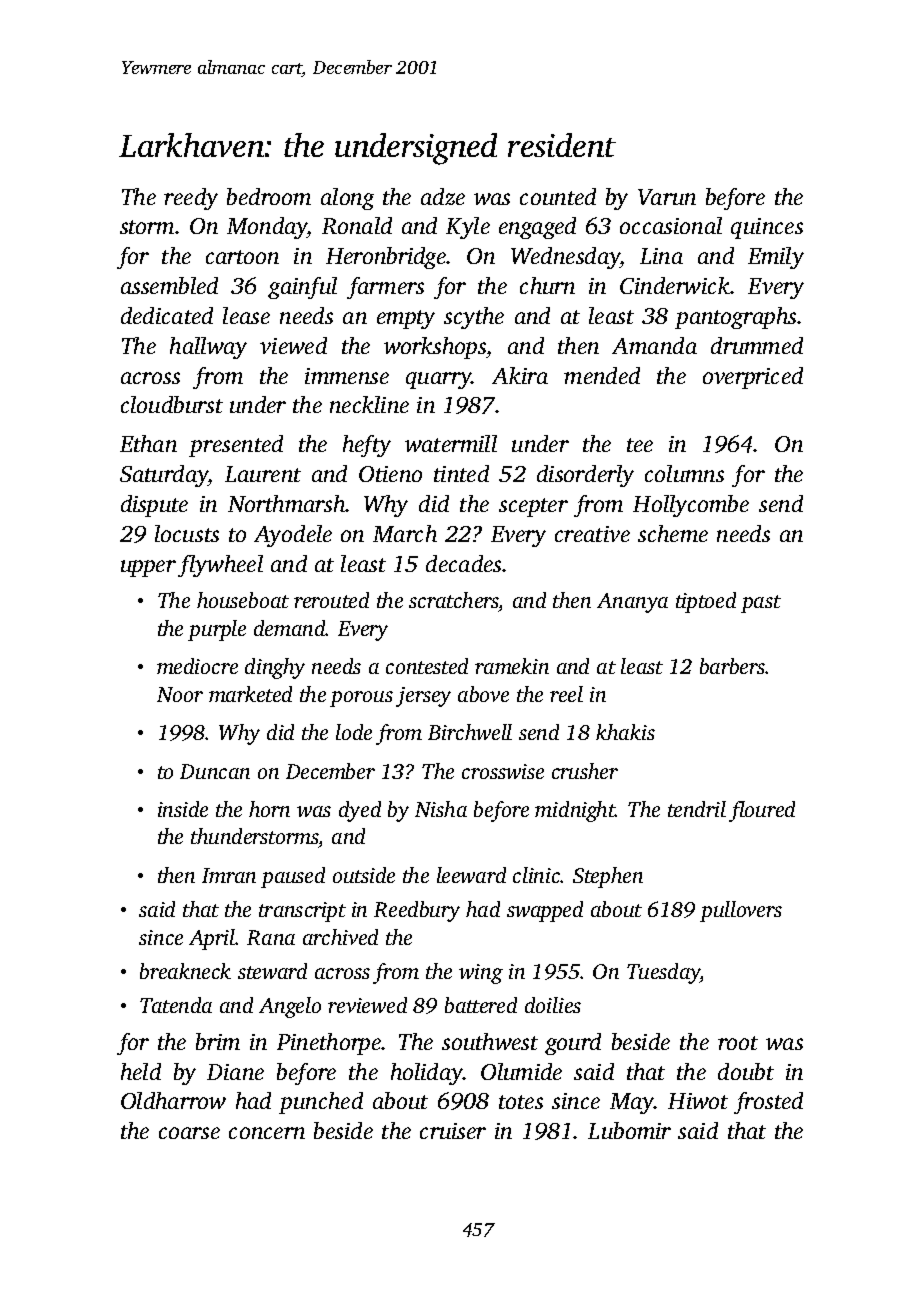  What do you see at coordinates (558, 196) in the page?
I see `counted` at bounding box center [558, 196].
